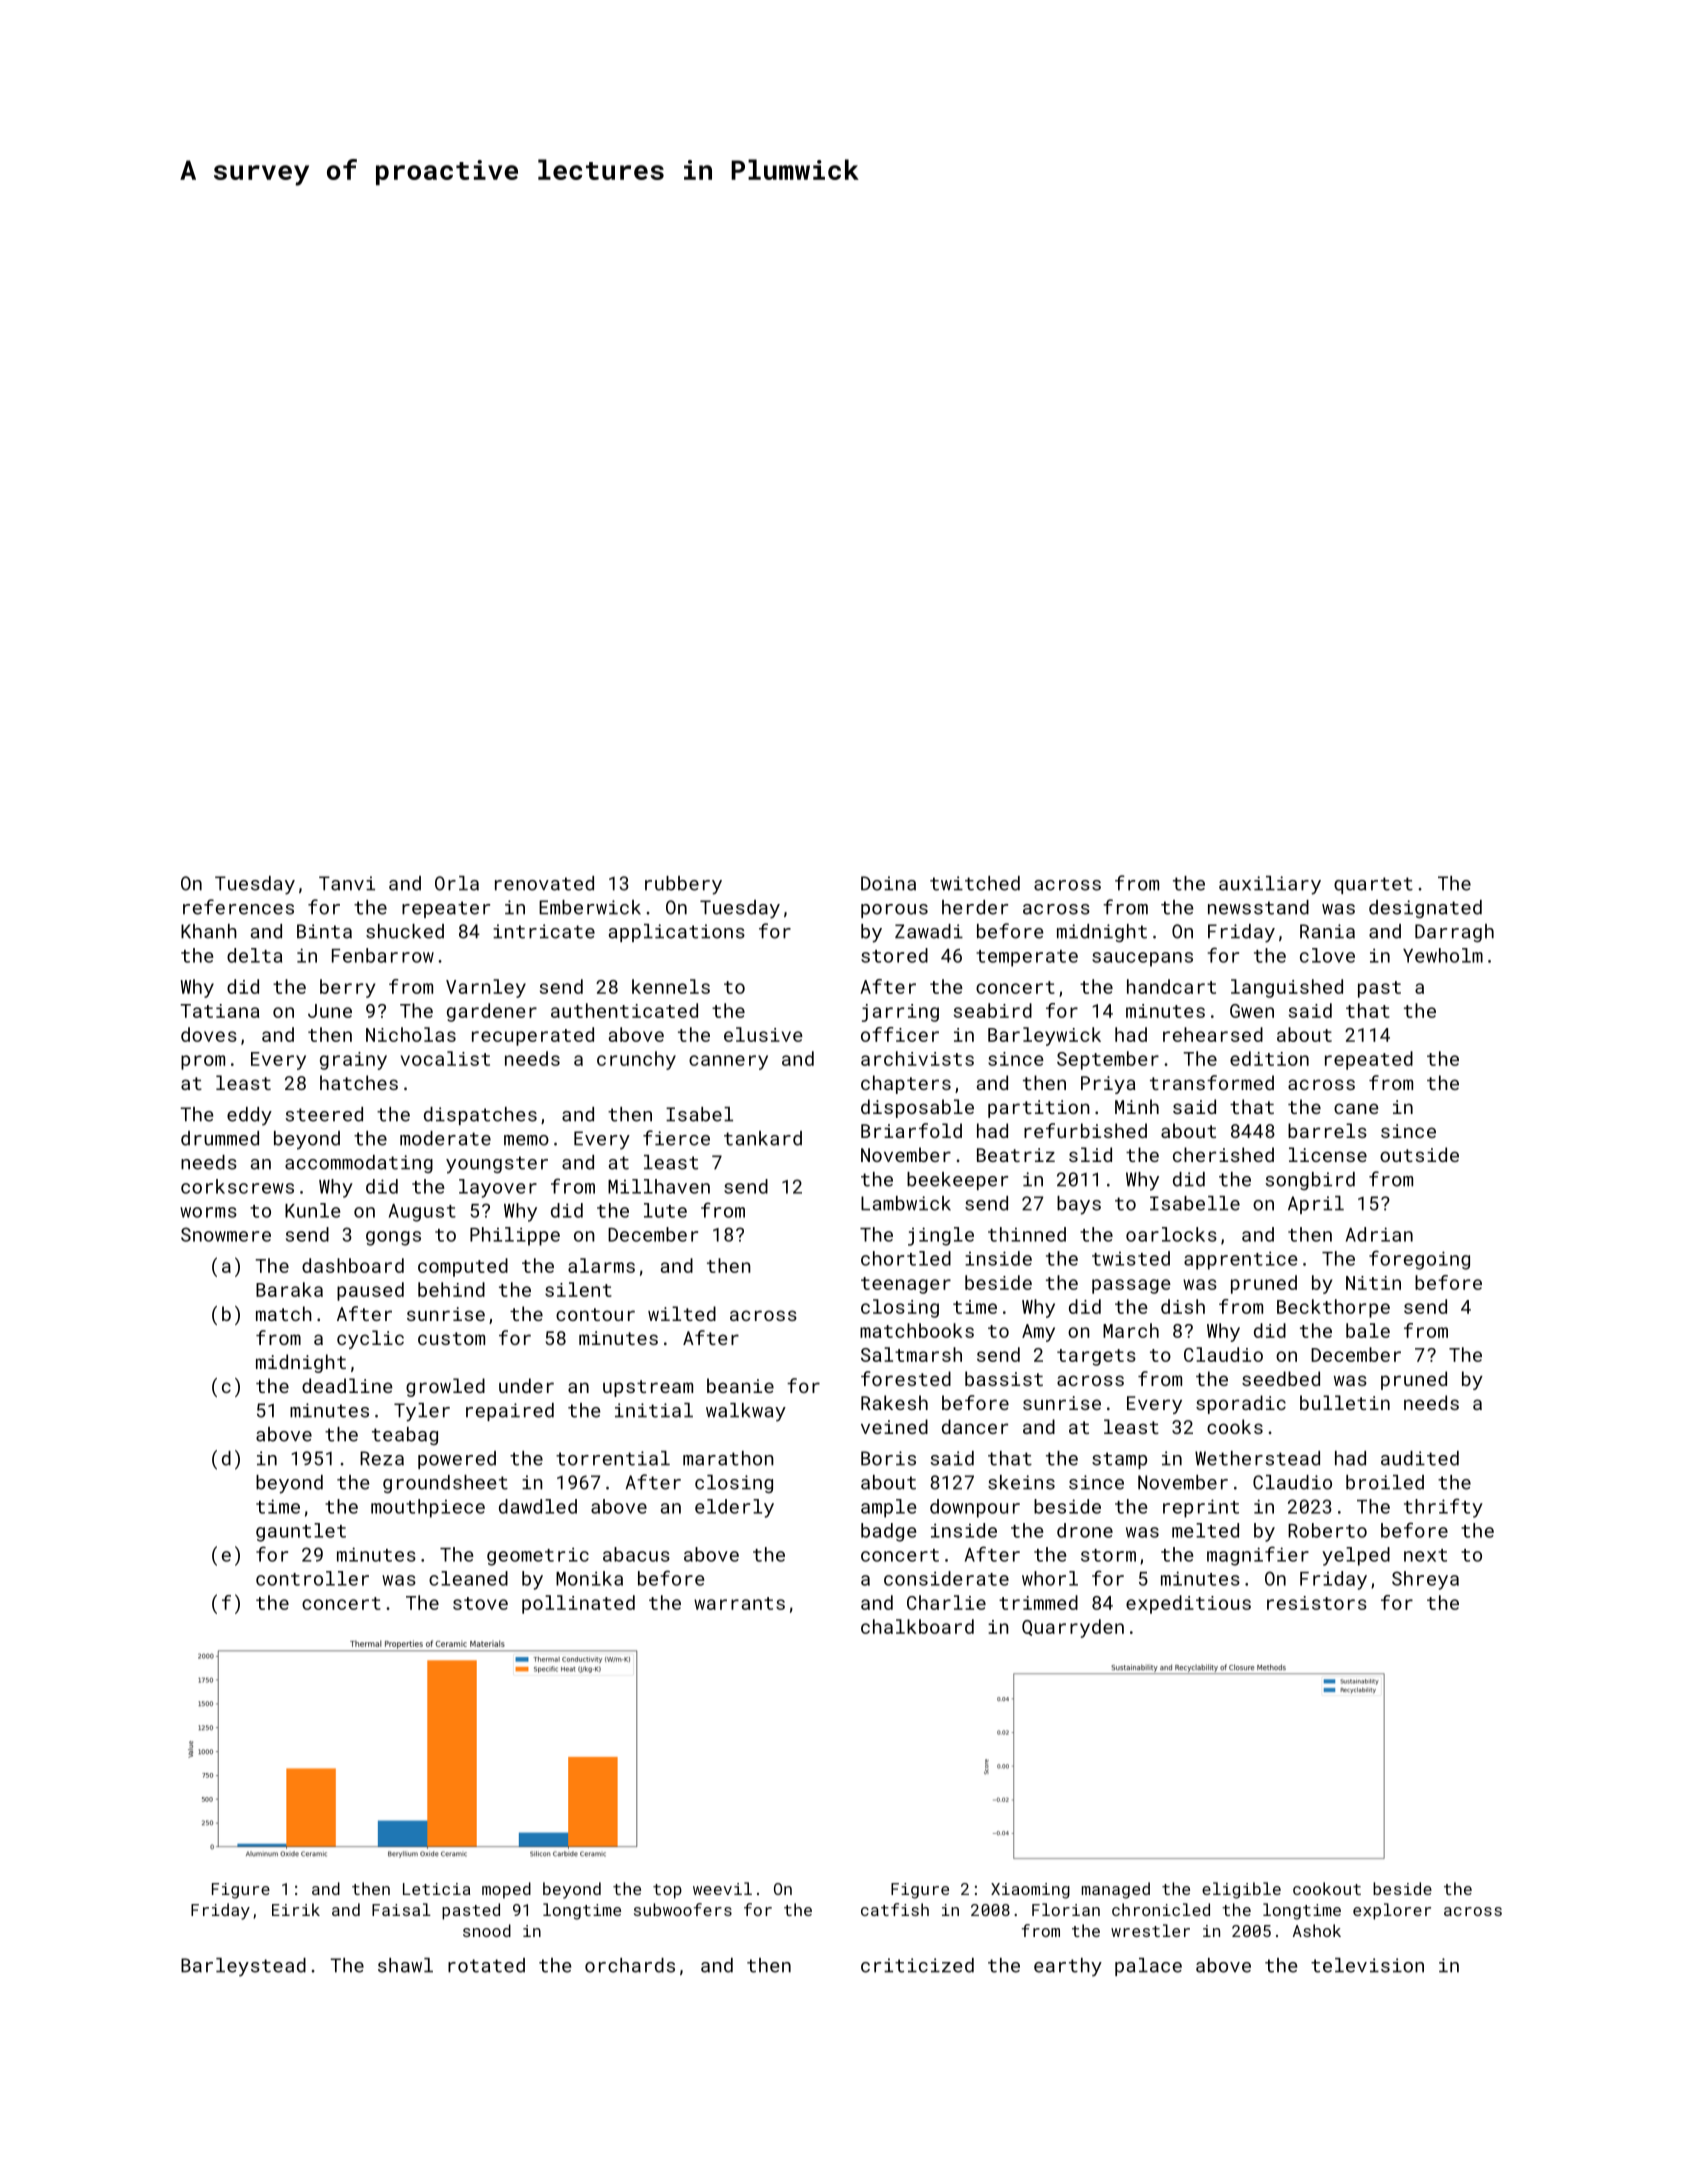 This screenshot has width=1683, height=2178. What do you see at coordinates (1392, 1911) in the screenshot?
I see `explorer` at bounding box center [1392, 1911].
